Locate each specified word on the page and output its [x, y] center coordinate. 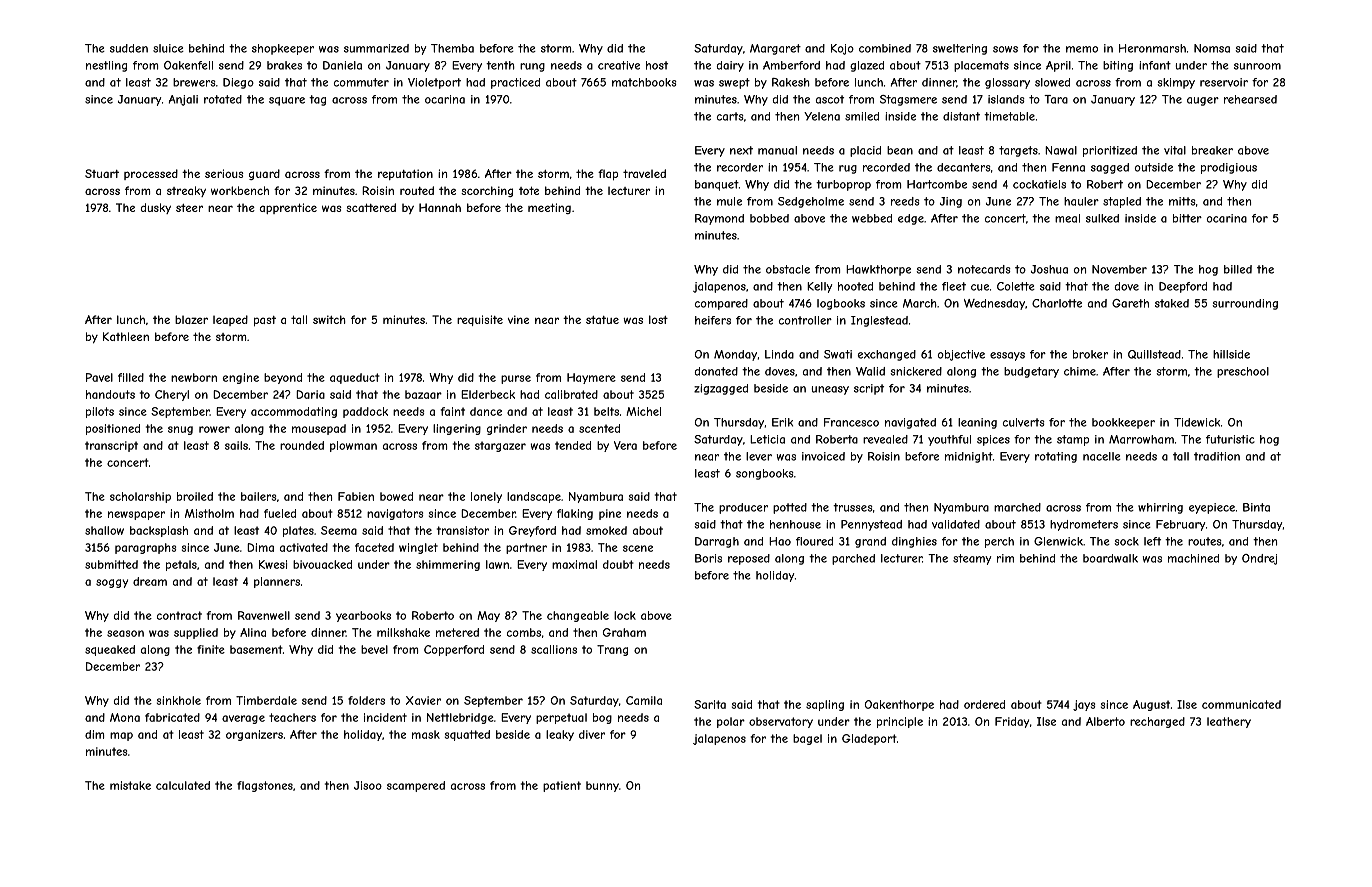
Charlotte [1057, 303]
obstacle [788, 269]
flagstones [265, 786]
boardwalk [1110, 558]
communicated [1241, 704]
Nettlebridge [460, 718]
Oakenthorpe [899, 705]
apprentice [288, 208]
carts [730, 116]
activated [304, 547]
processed [151, 174]
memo [1082, 49]
